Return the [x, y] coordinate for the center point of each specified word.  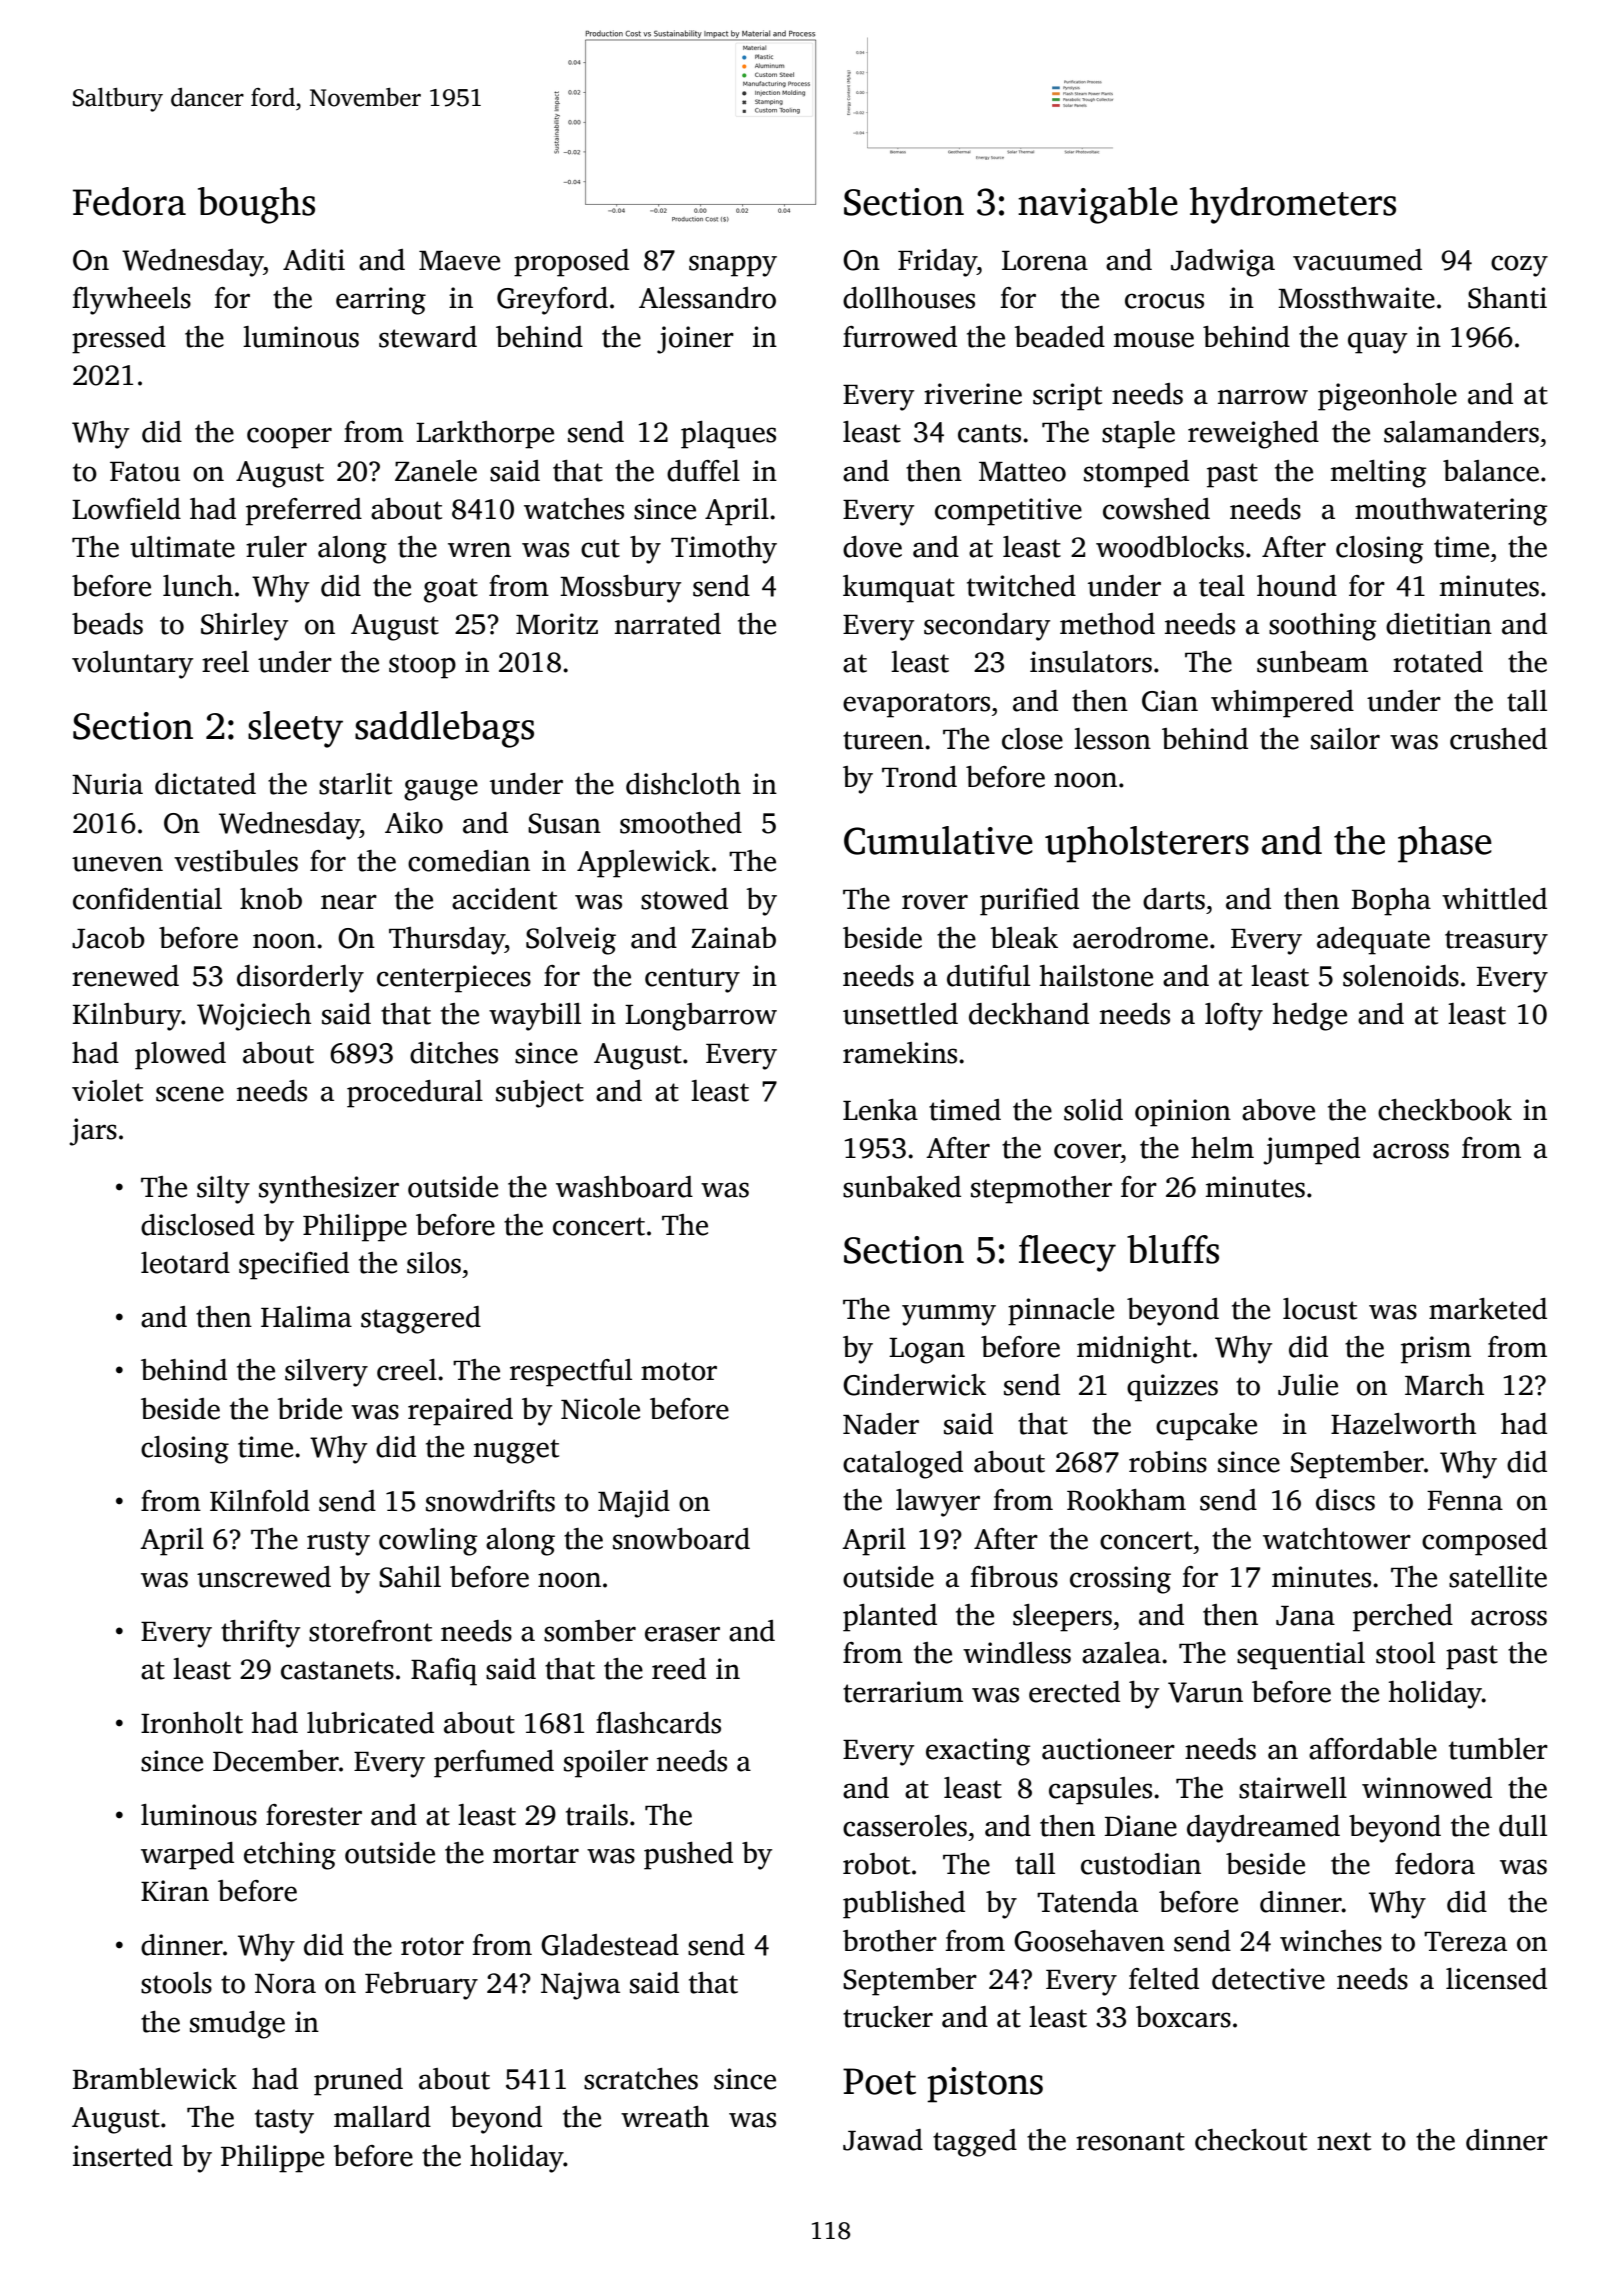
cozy [1519, 266]
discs [1345, 1500]
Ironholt [192, 1723]
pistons [985, 2085]
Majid [634, 1504]
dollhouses [909, 298]
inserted [123, 2156]
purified [1029, 902]
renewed [125, 976]
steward [428, 337]
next [1344, 2141]
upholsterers [1147, 844]
